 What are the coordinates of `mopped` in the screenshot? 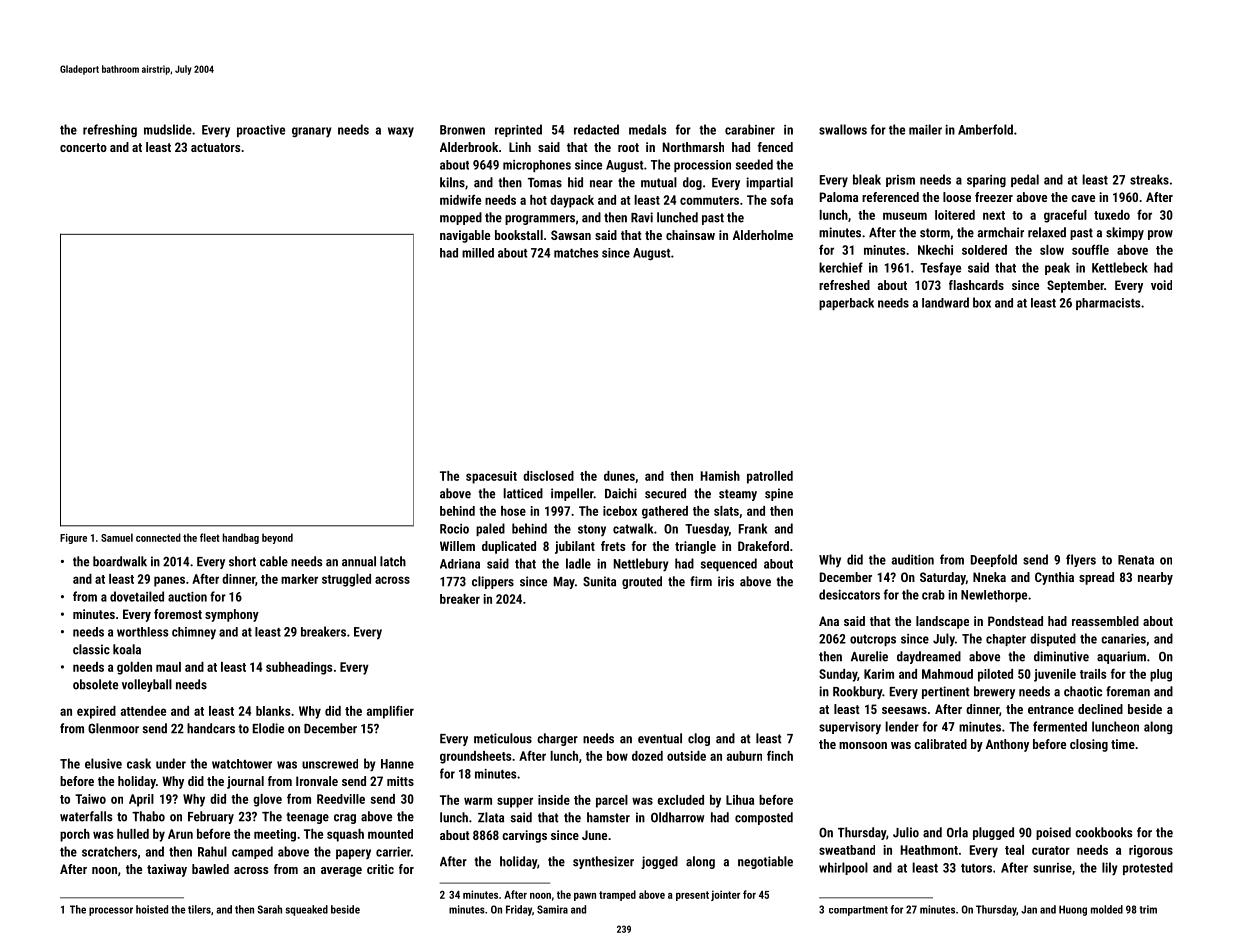 It's located at (461, 218).
